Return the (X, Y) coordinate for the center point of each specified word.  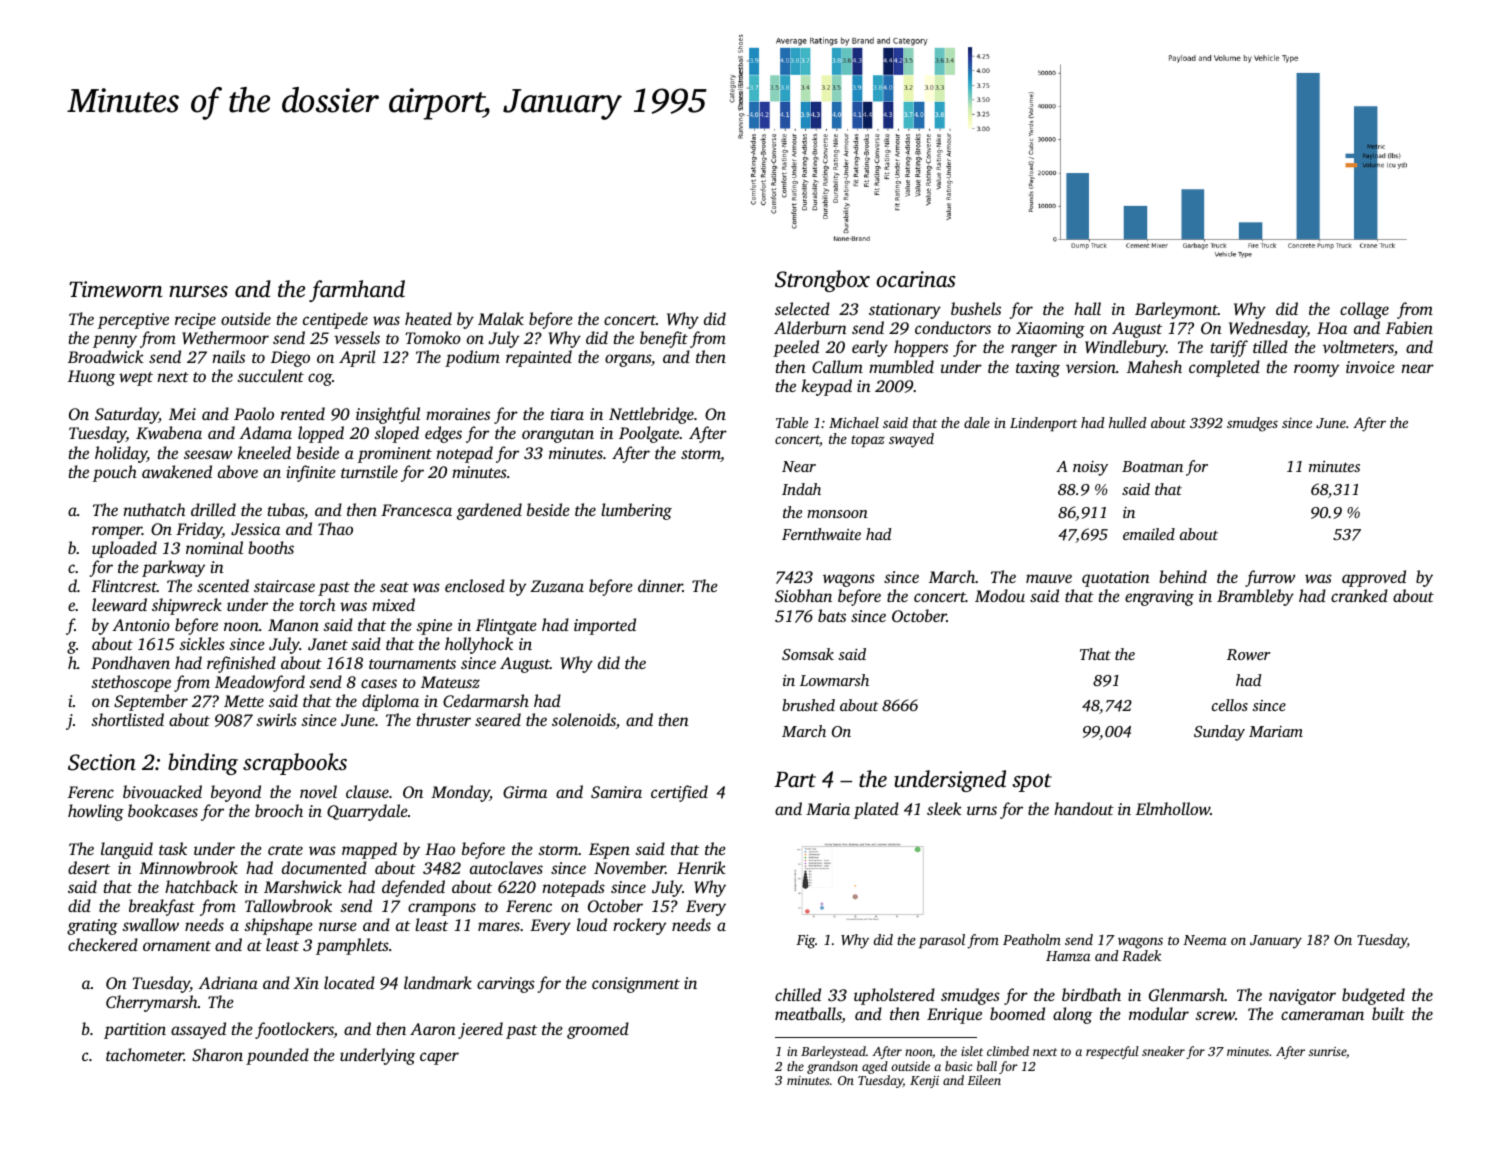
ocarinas (916, 279)
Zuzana (557, 586)
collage (1364, 310)
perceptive (133, 321)
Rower (1248, 654)
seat (394, 587)
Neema (1204, 940)
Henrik (701, 867)
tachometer (145, 1054)
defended (413, 888)
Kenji (924, 1082)
